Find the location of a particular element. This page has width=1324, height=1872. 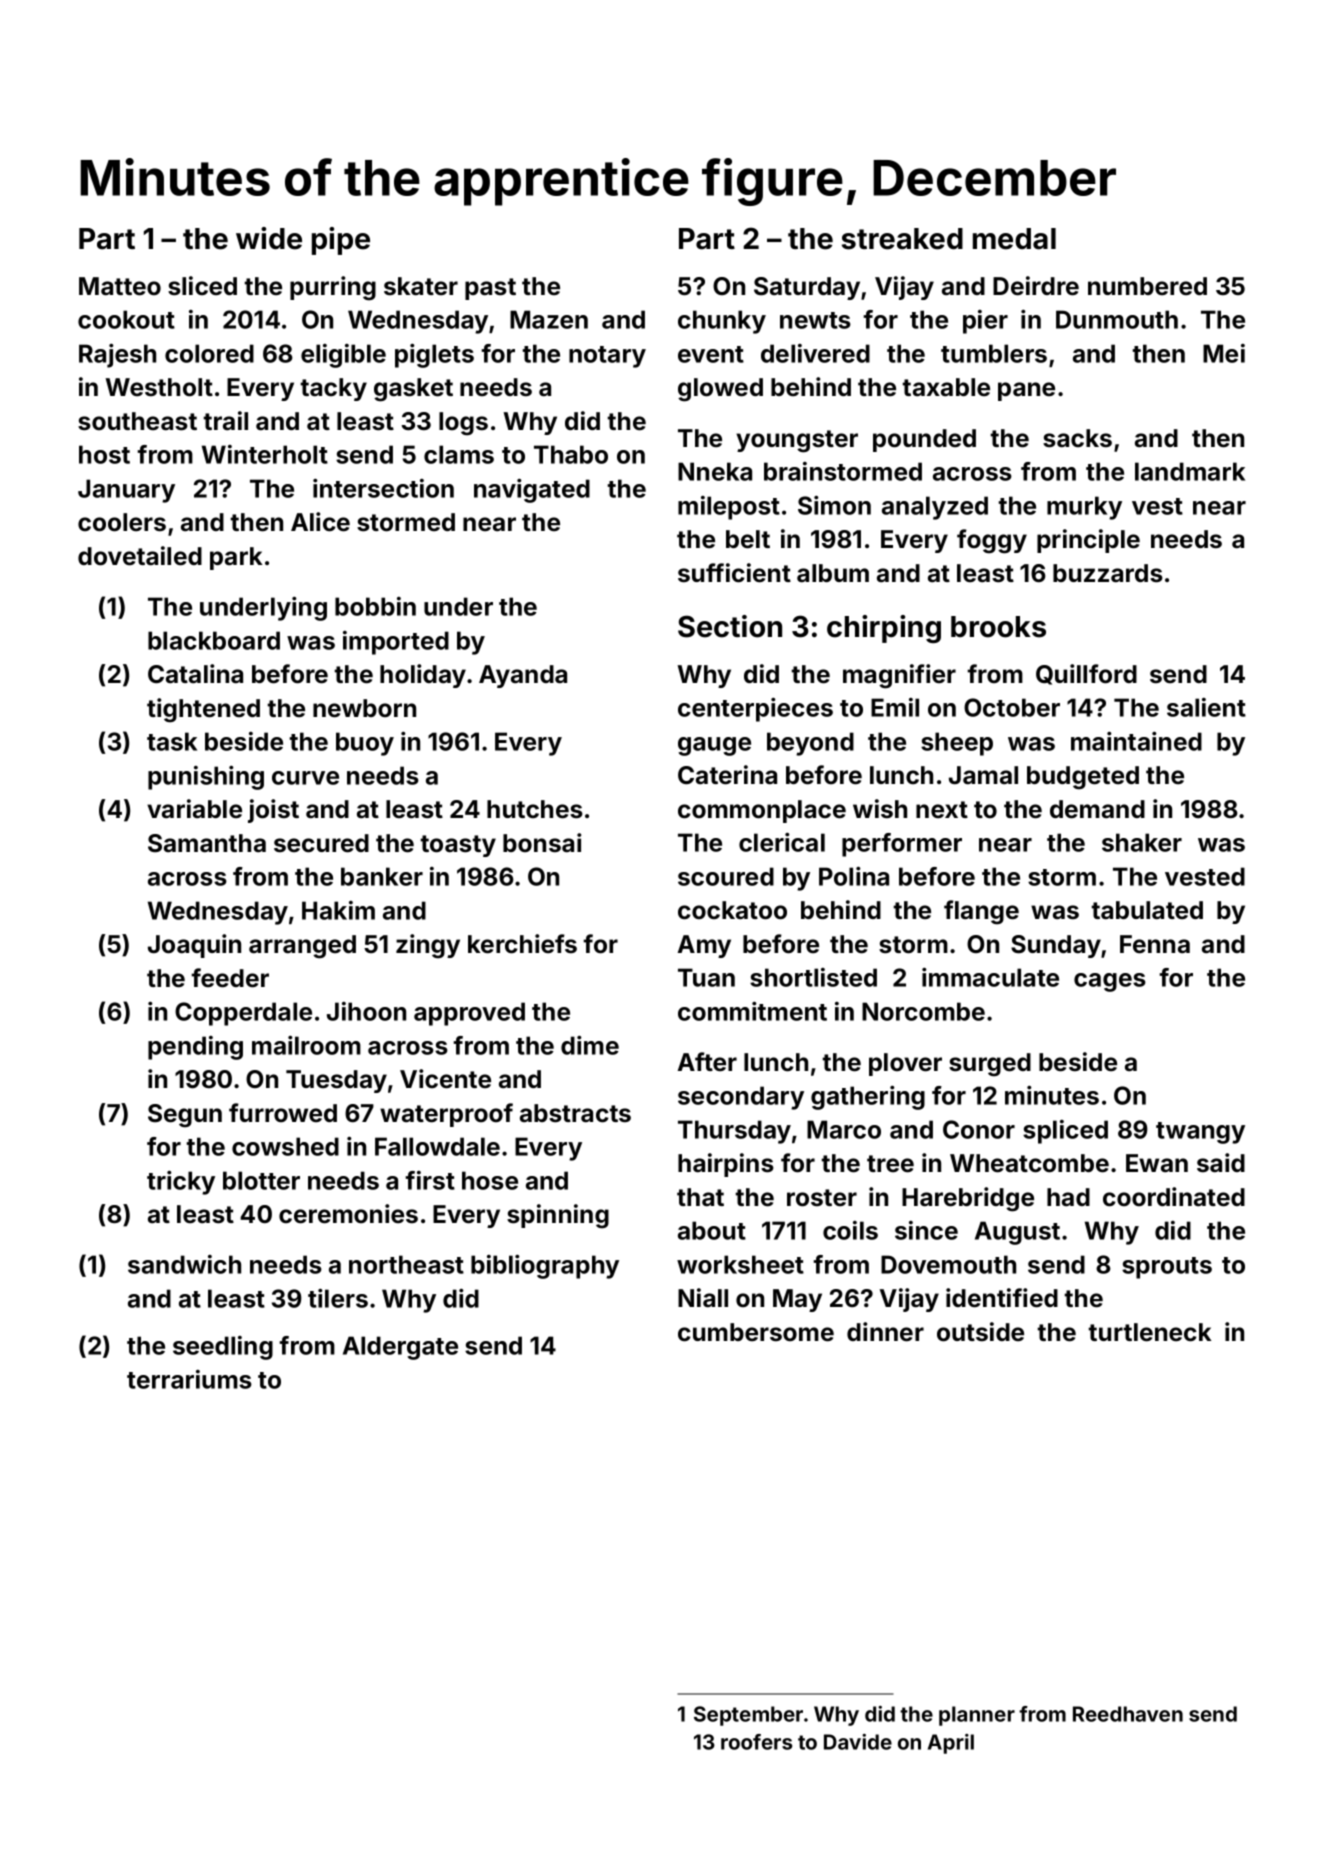

Ayanda is located at coordinates (523, 676).
